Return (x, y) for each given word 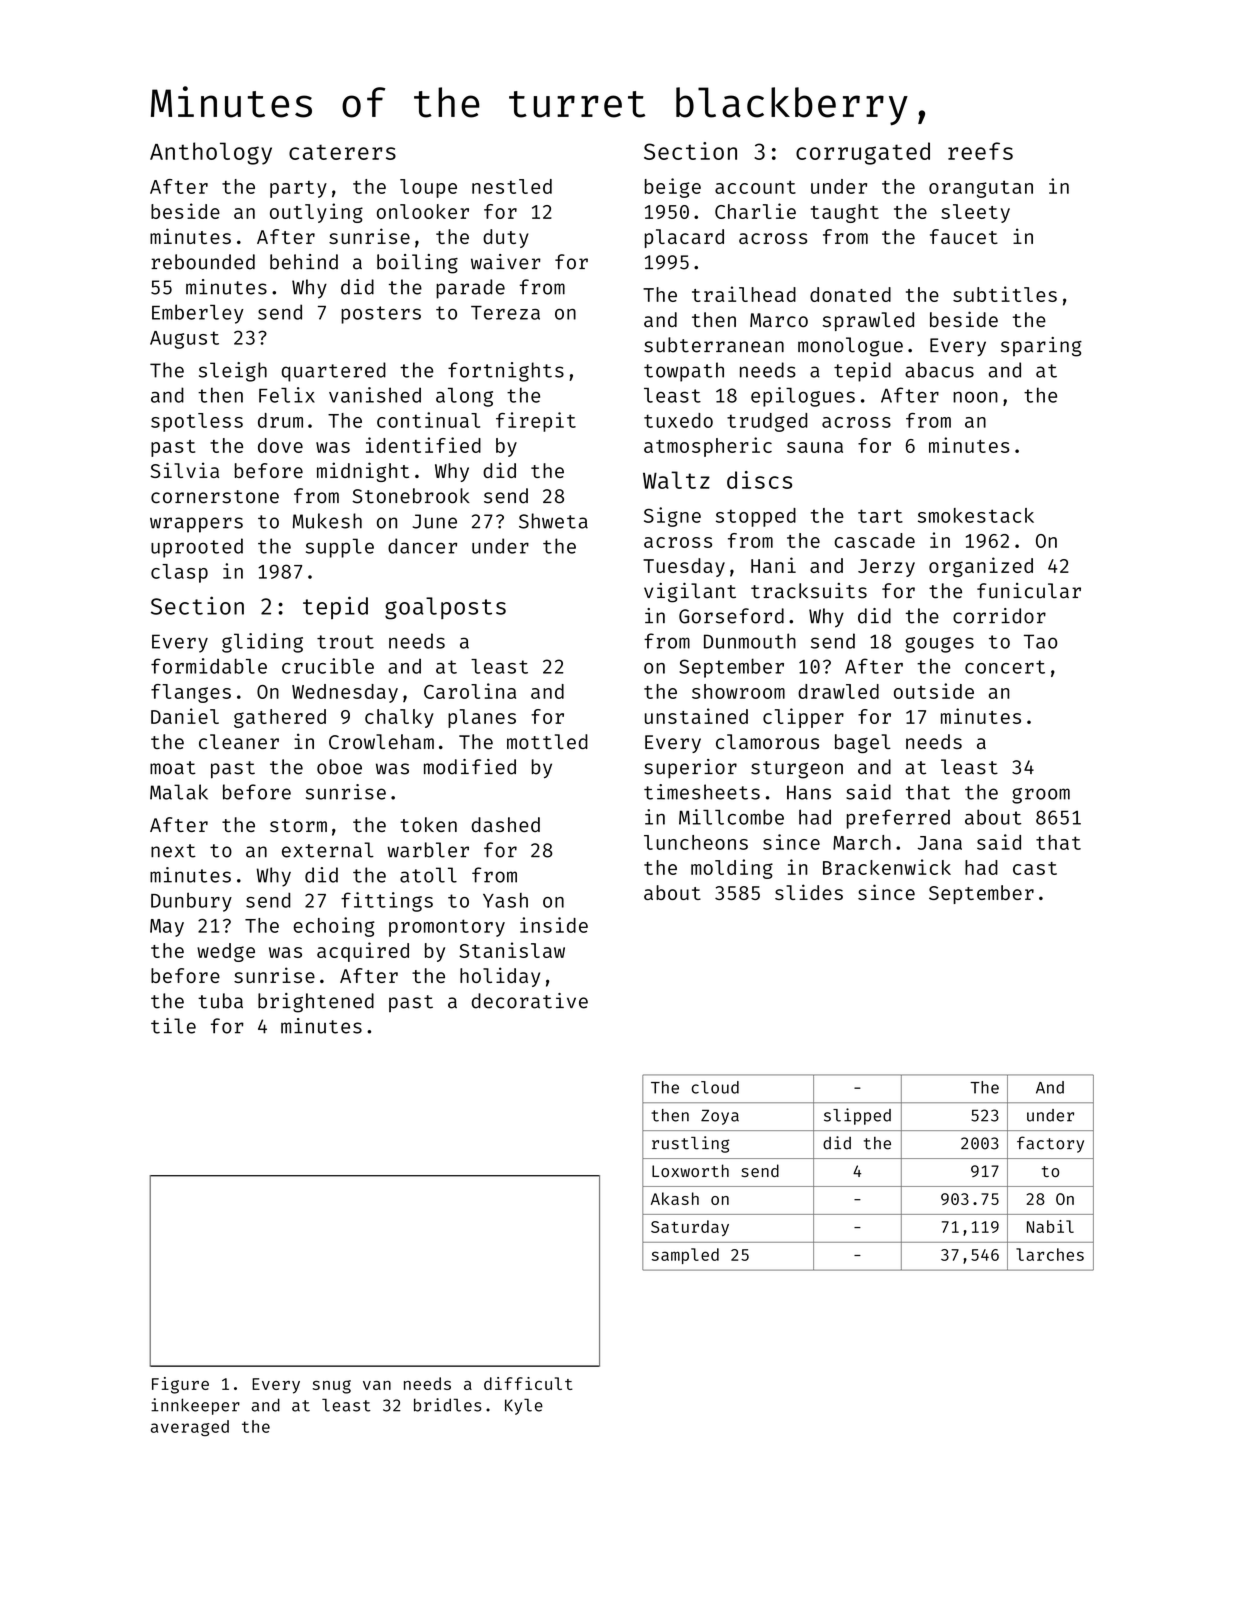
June (435, 521)
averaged (190, 1428)
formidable (209, 666)
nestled (512, 186)
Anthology (211, 153)
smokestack (976, 515)
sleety (975, 213)
